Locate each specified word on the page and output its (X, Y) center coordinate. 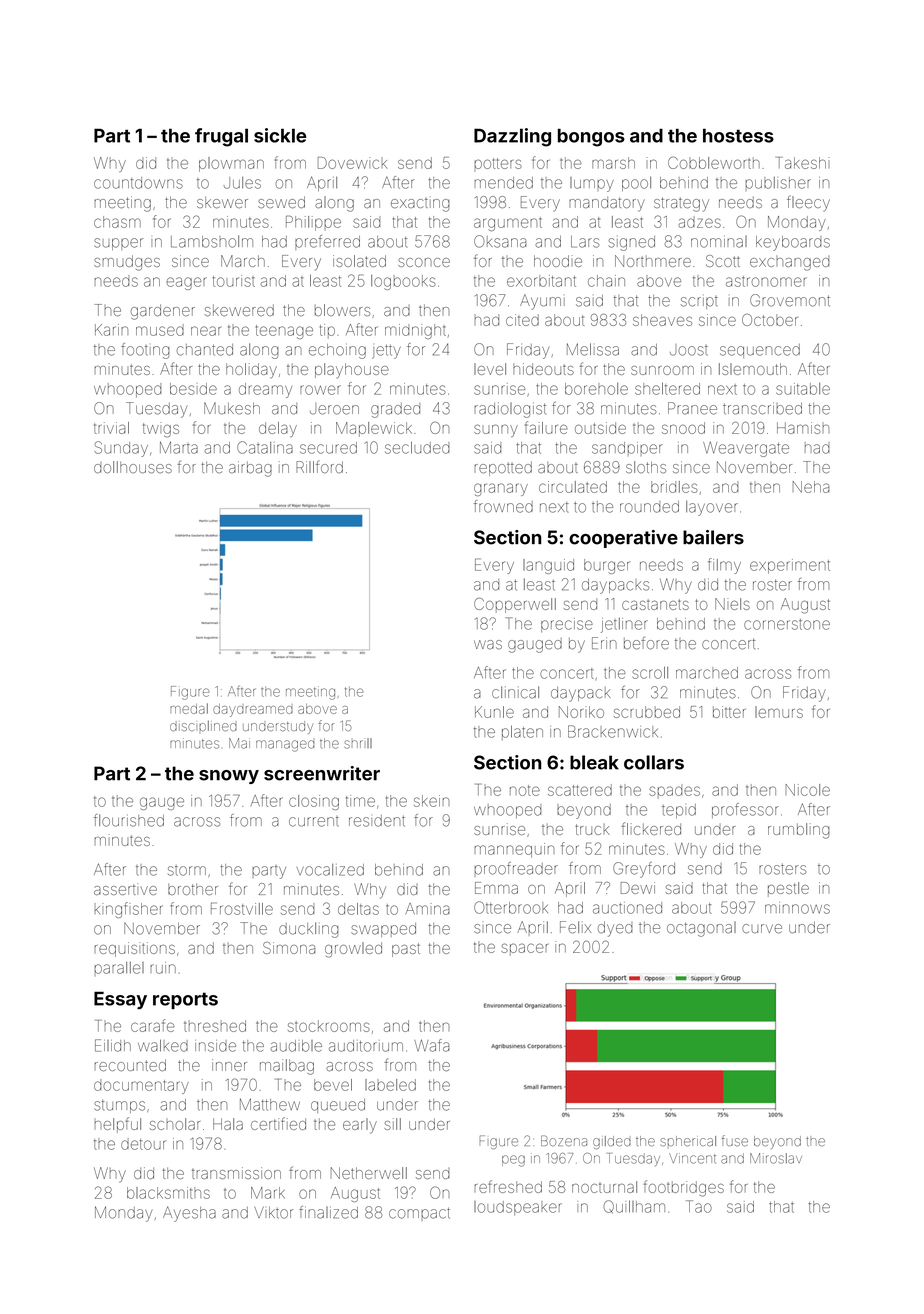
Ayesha (189, 1214)
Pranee (692, 408)
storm (187, 870)
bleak (594, 762)
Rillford (319, 466)
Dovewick (352, 163)
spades (674, 791)
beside (193, 389)
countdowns (138, 183)
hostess (738, 136)
